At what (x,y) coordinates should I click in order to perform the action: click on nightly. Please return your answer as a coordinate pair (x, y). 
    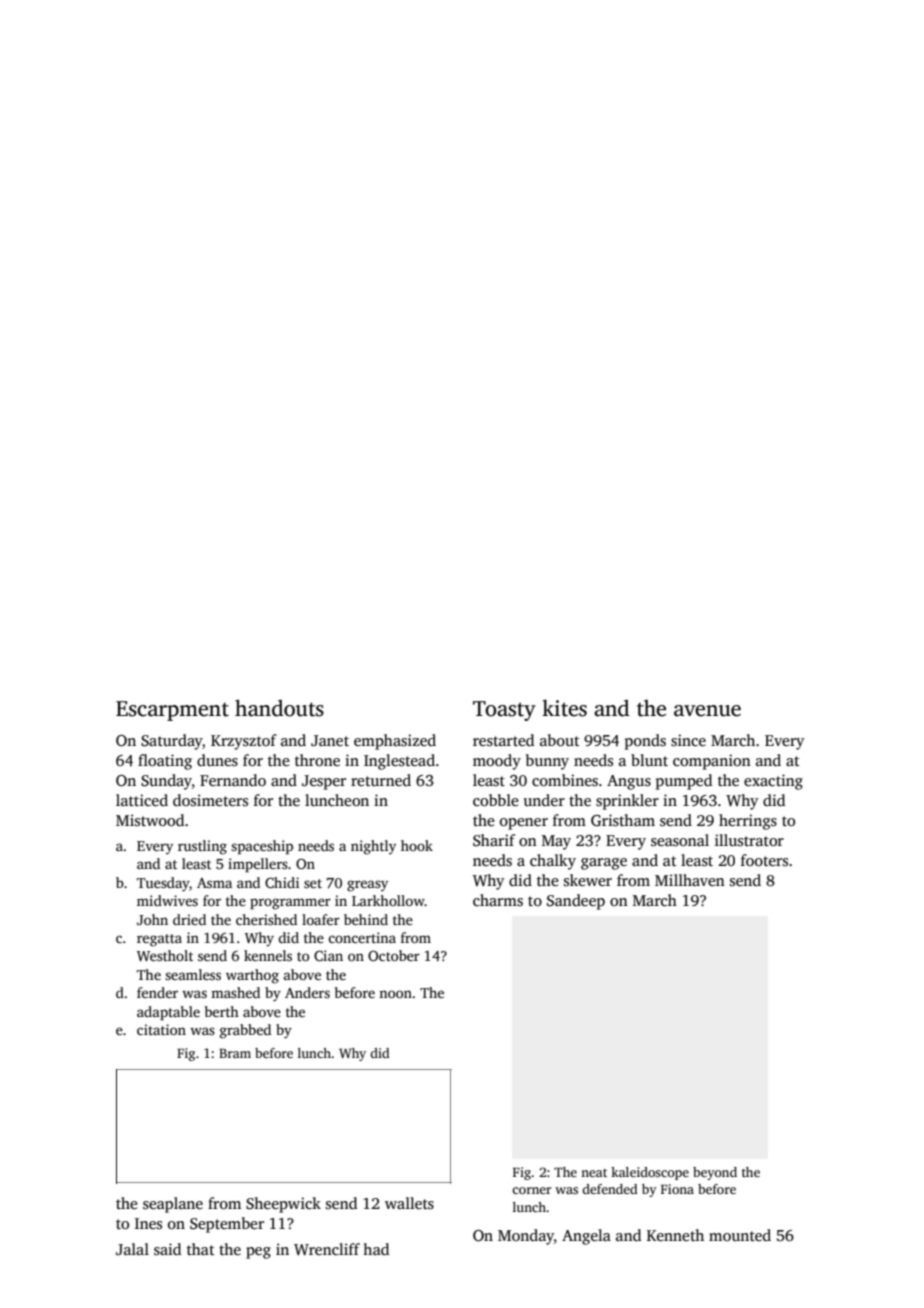
    Looking at the image, I should click on (373, 847).
